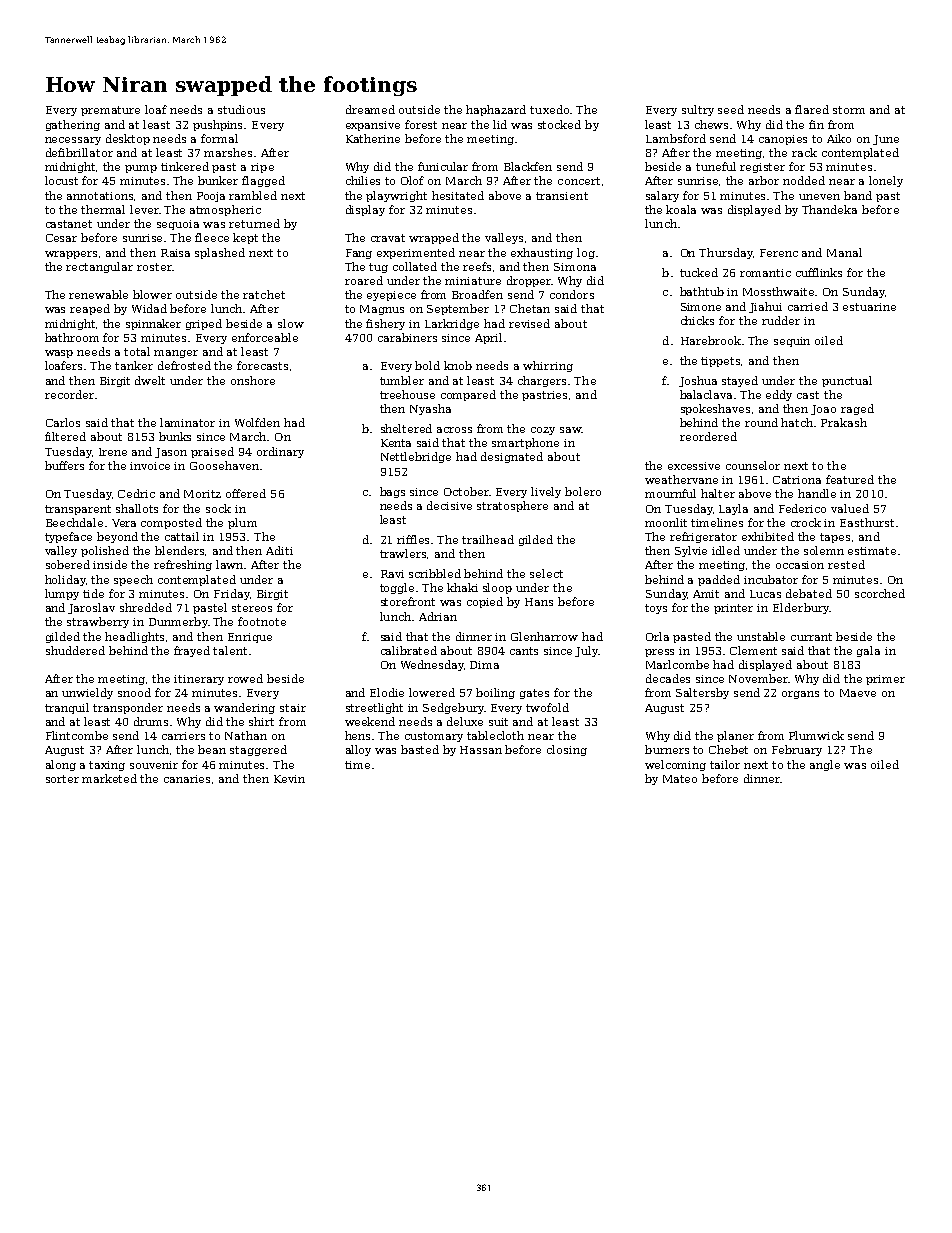  I want to click on transponder, so click(128, 708).
